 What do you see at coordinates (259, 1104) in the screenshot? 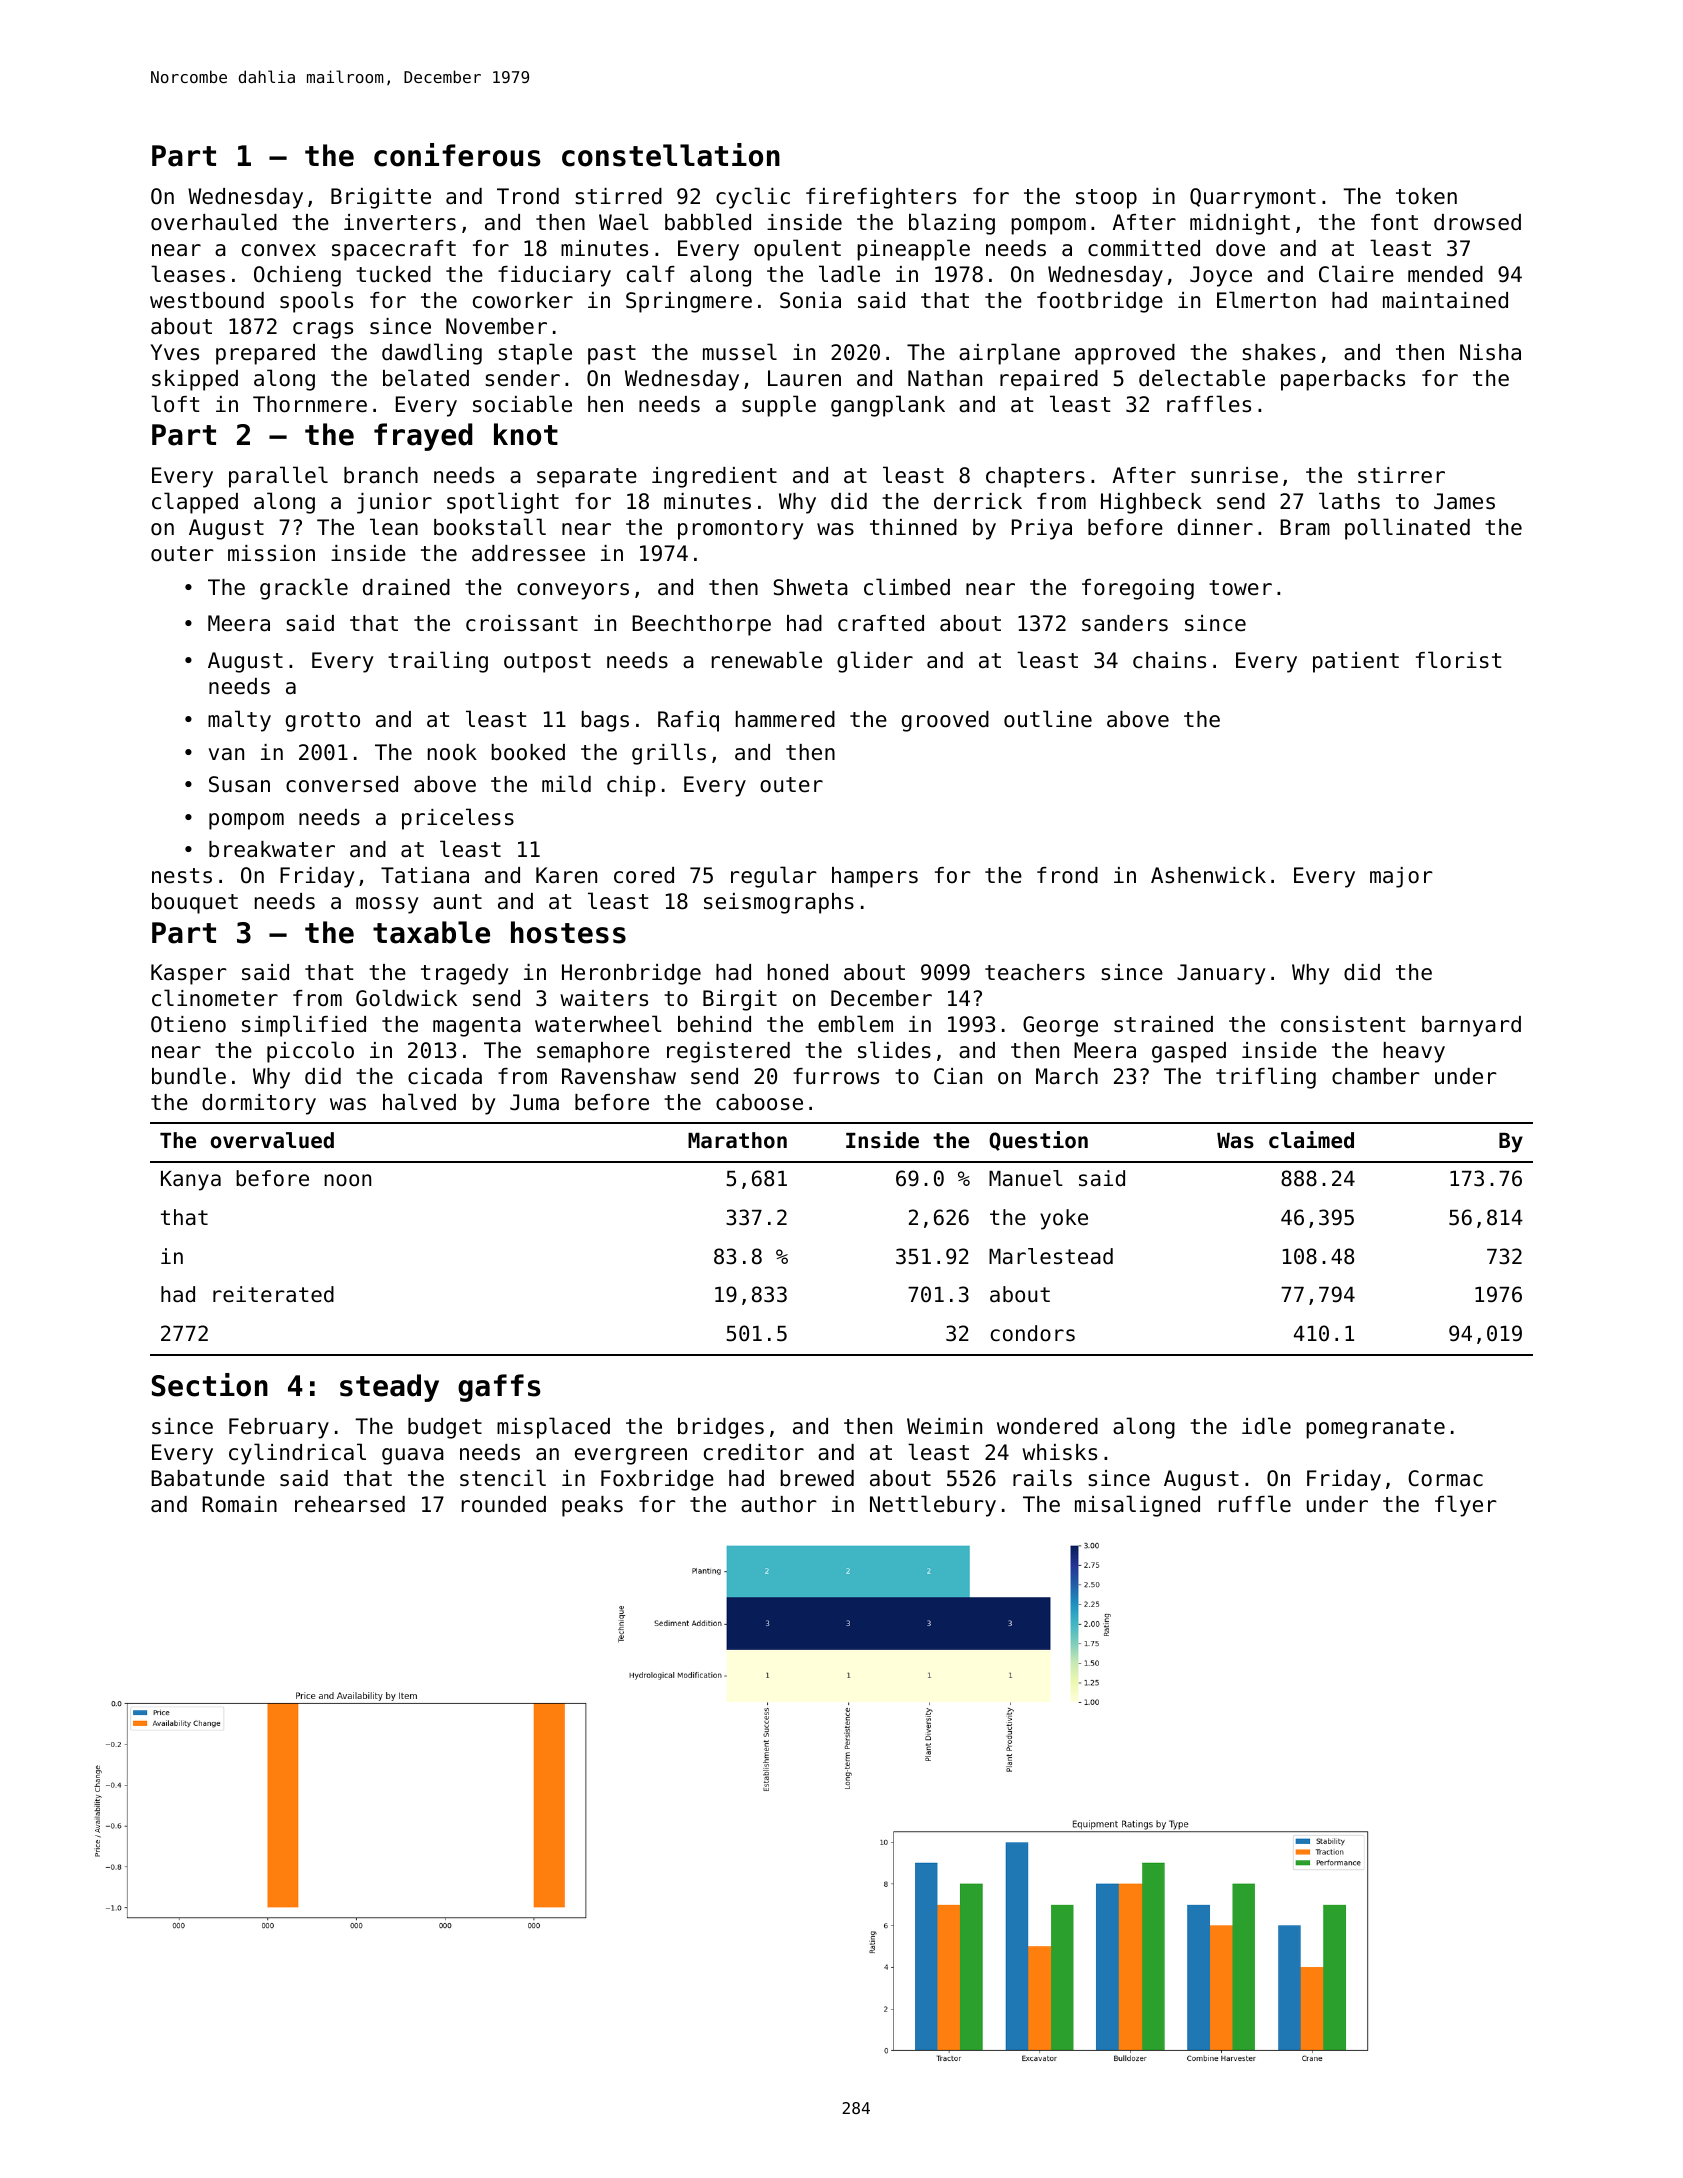
I see `dormitory` at bounding box center [259, 1104].
